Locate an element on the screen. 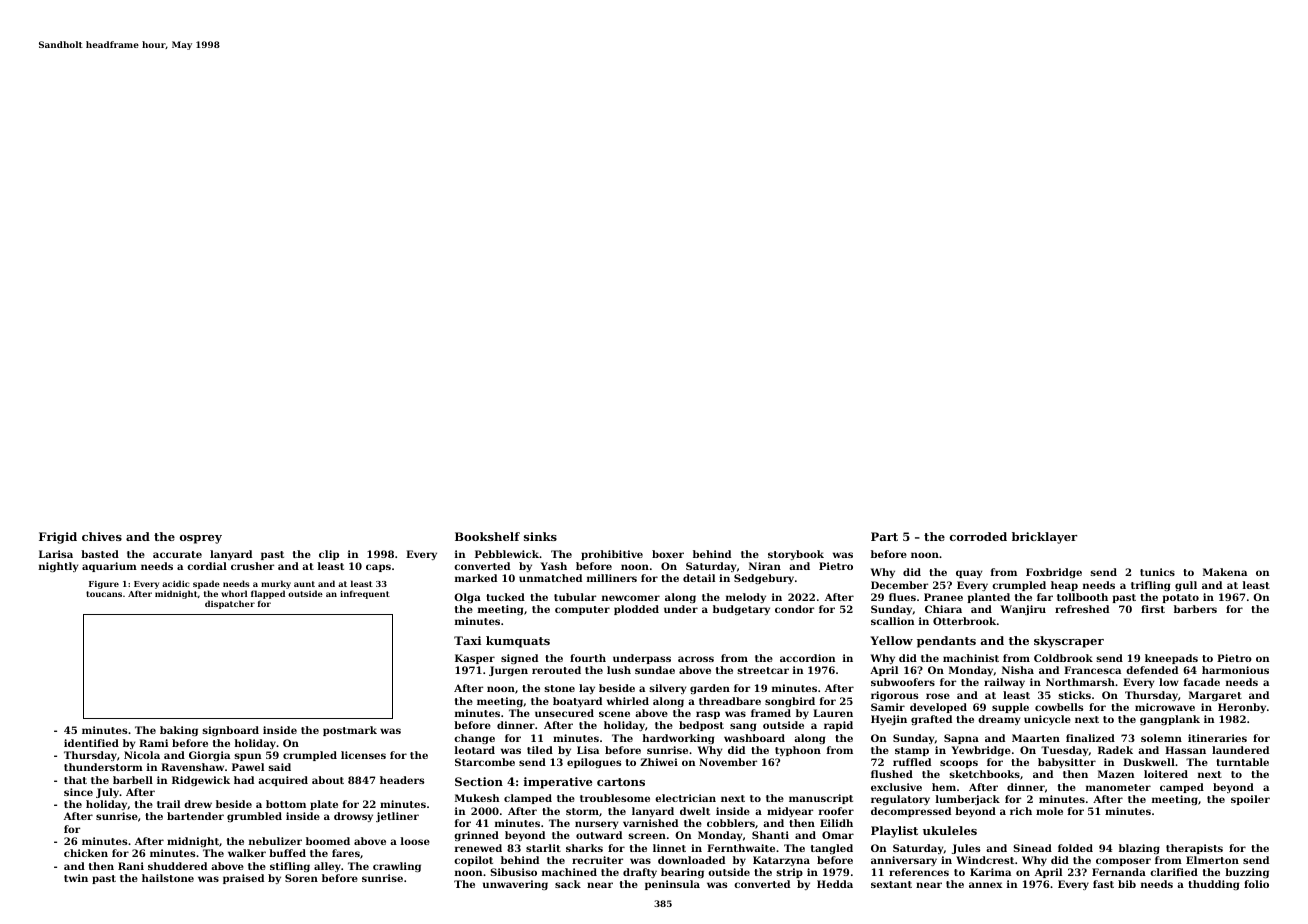 Image resolution: width=1308 pixels, height=924 pixels. corroded is located at coordinates (978, 536).
